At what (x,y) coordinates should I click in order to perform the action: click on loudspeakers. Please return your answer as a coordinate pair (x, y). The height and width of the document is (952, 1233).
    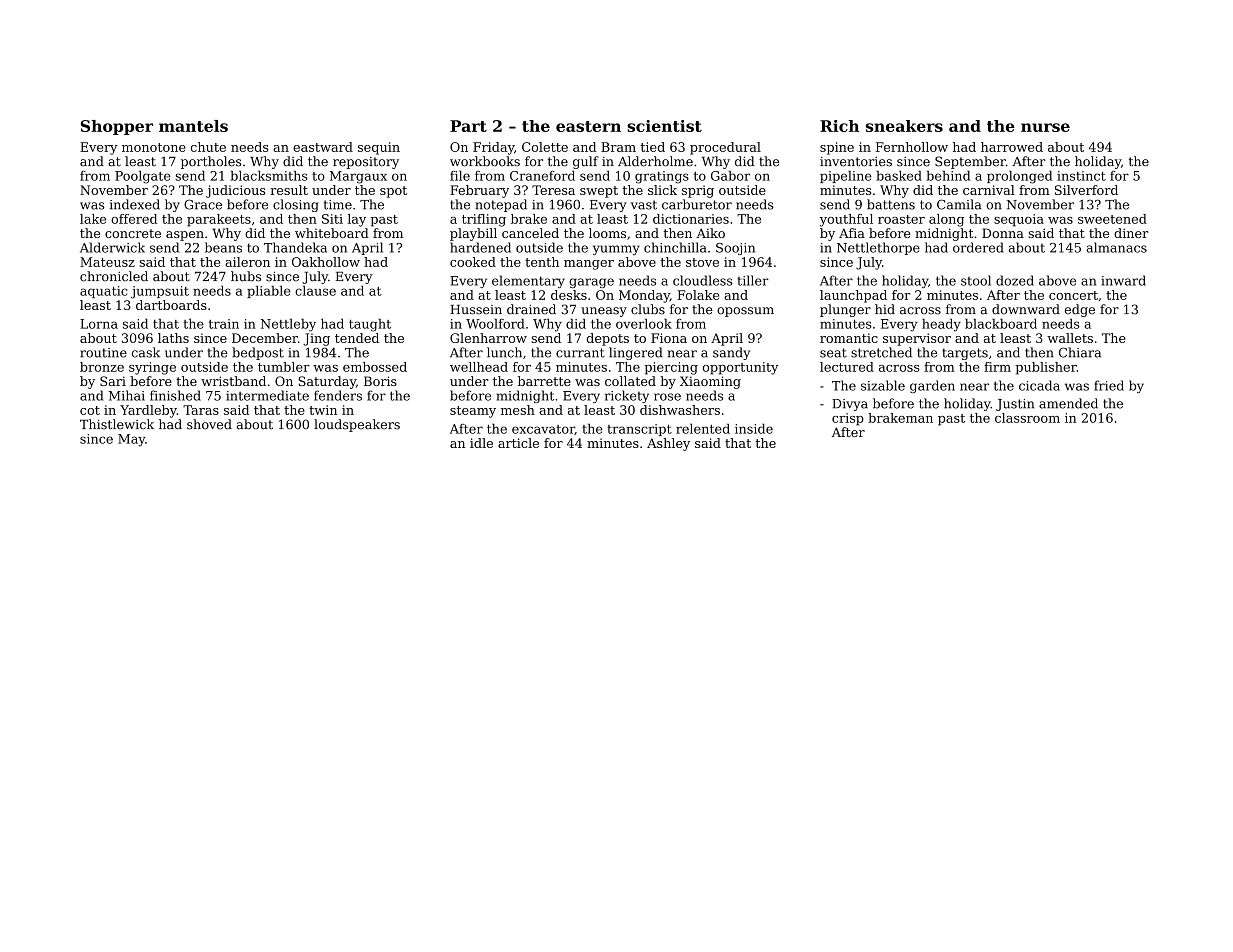
    Looking at the image, I should click on (357, 425).
